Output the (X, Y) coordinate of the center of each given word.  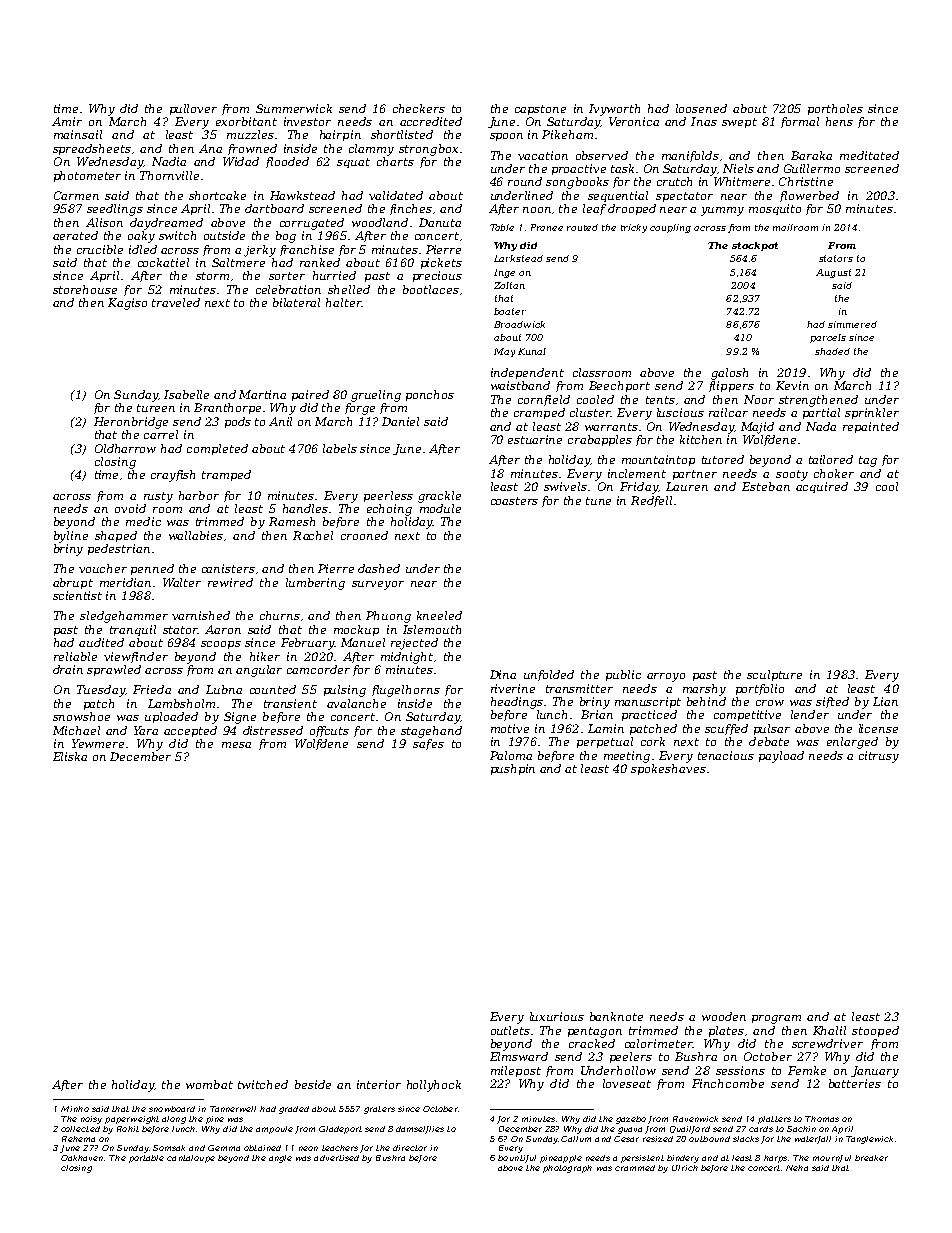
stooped (875, 1031)
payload (781, 757)
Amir (67, 121)
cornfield (544, 400)
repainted (871, 427)
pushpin (513, 769)
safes (428, 744)
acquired (822, 487)
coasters (514, 501)
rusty (158, 497)
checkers (419, 108)
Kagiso (127, 304)
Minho (75, 1109)
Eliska (70, 756)
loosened (701, 108)
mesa (236, 745)
